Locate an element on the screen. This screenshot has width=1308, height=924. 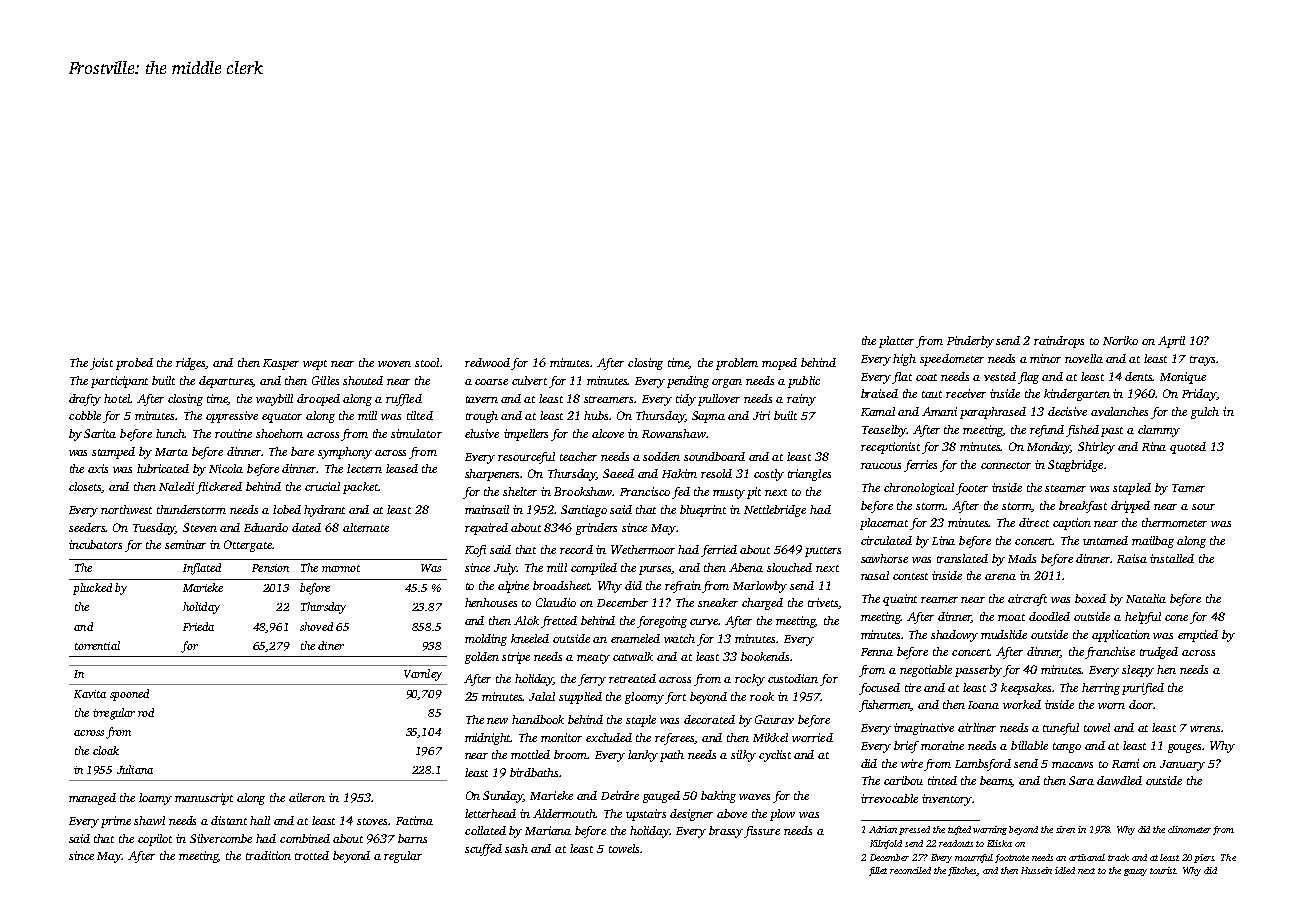
keepsakes is located at coordinates (1027, 689).
